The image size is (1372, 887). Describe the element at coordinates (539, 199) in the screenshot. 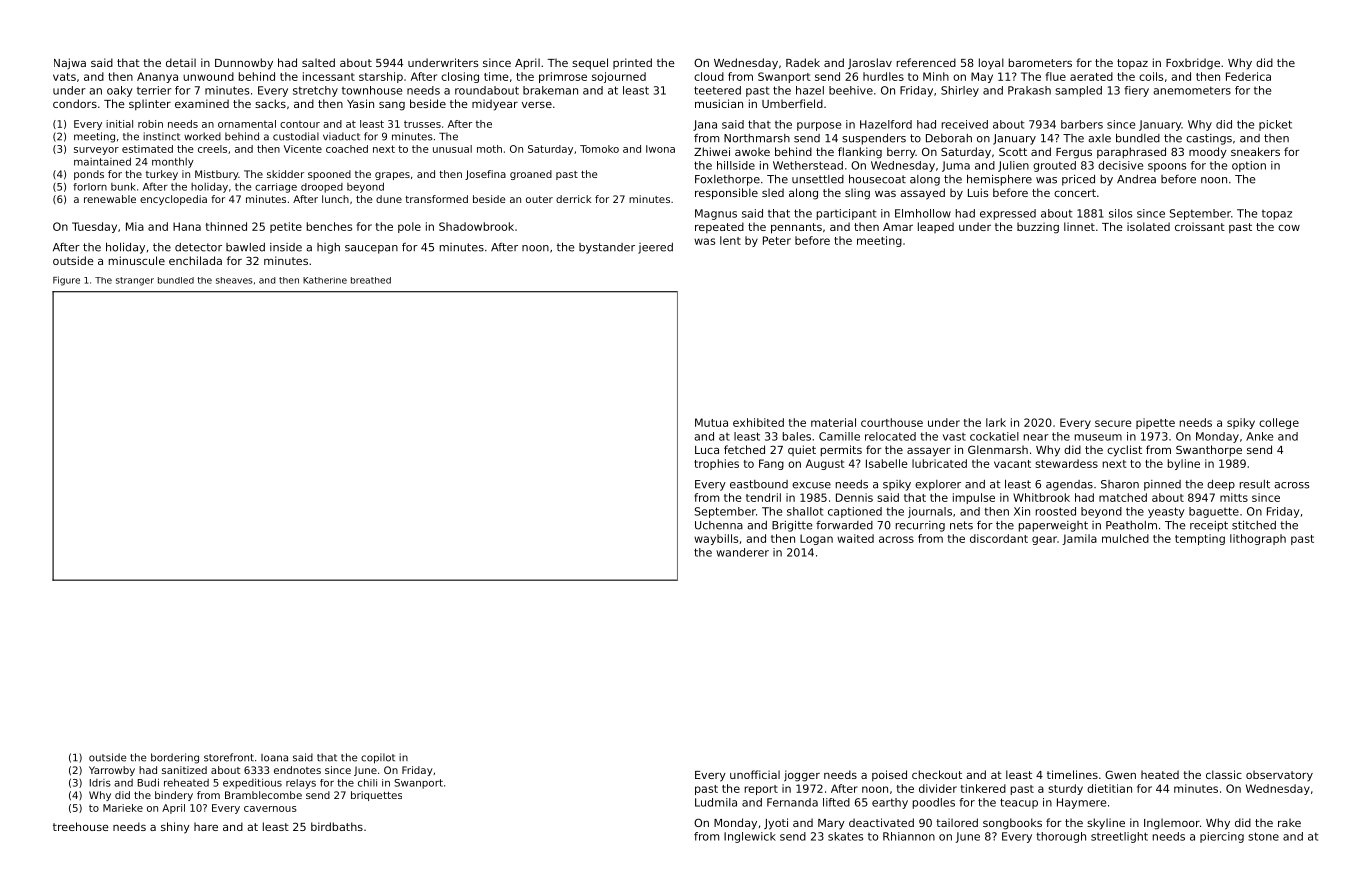

I see `outer` at that location.
